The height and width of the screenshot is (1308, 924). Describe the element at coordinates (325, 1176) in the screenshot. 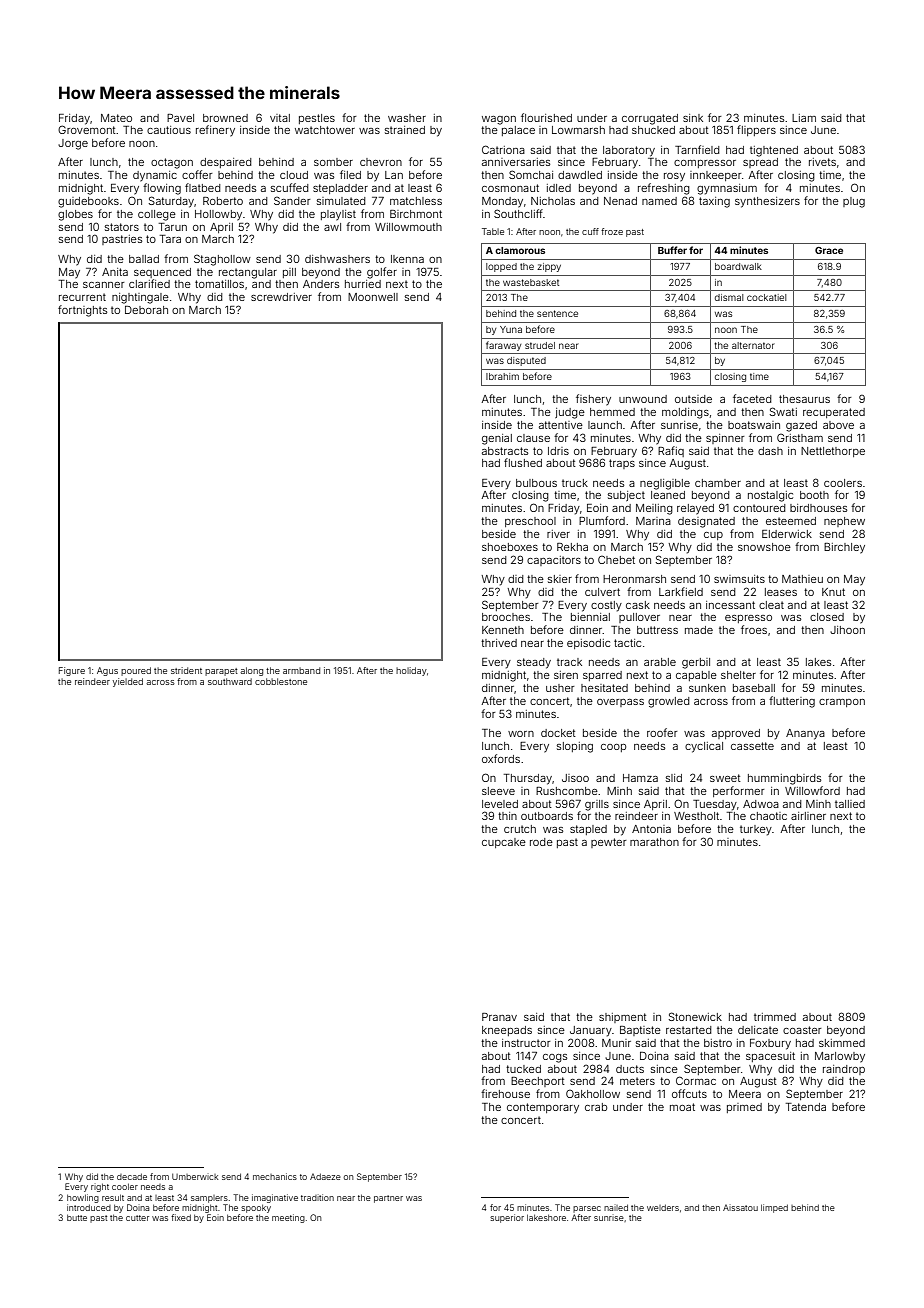

I see `Adaeze` at that location.
